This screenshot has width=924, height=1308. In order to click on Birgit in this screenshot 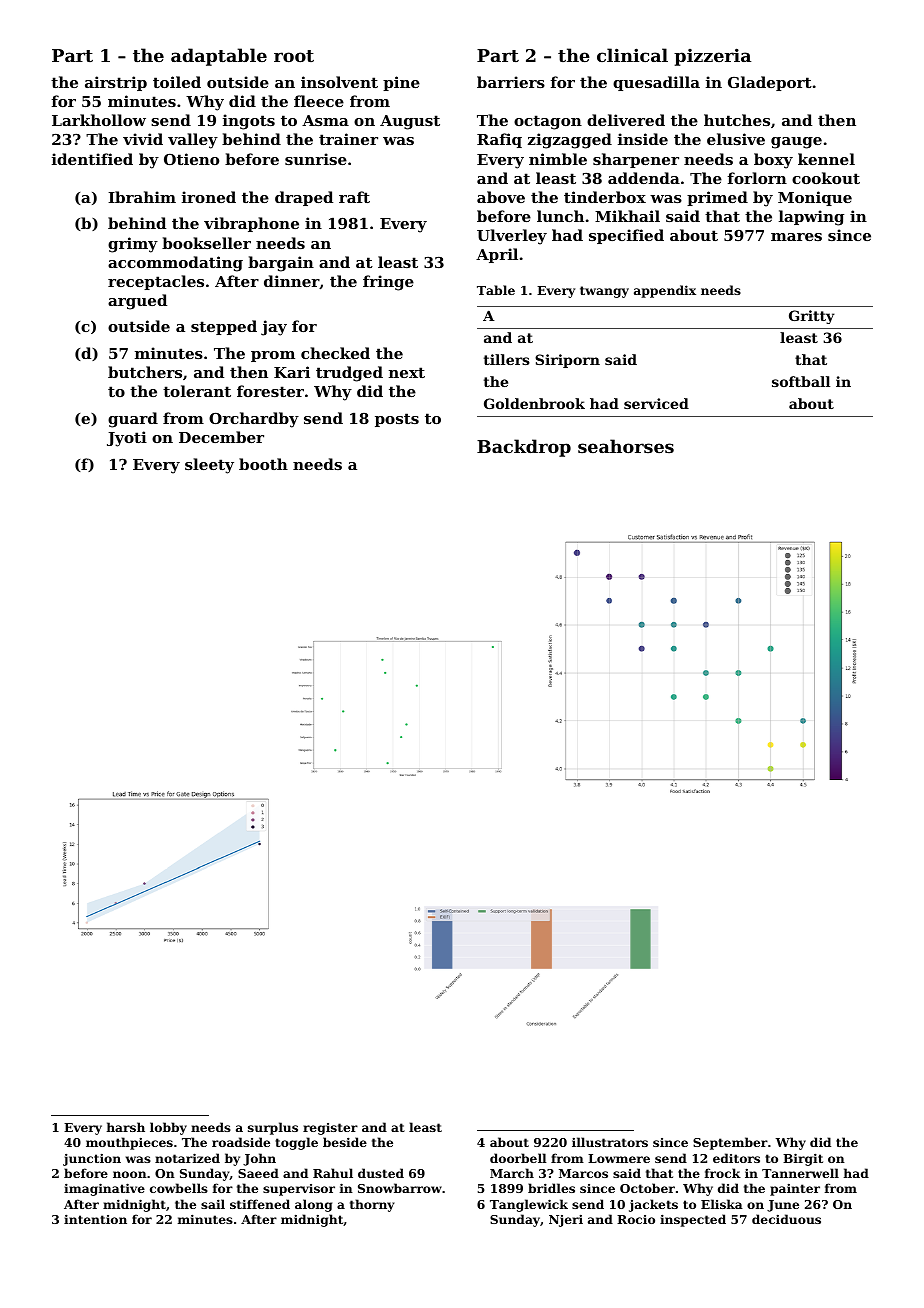, I will do `click(803, 1159)`.
